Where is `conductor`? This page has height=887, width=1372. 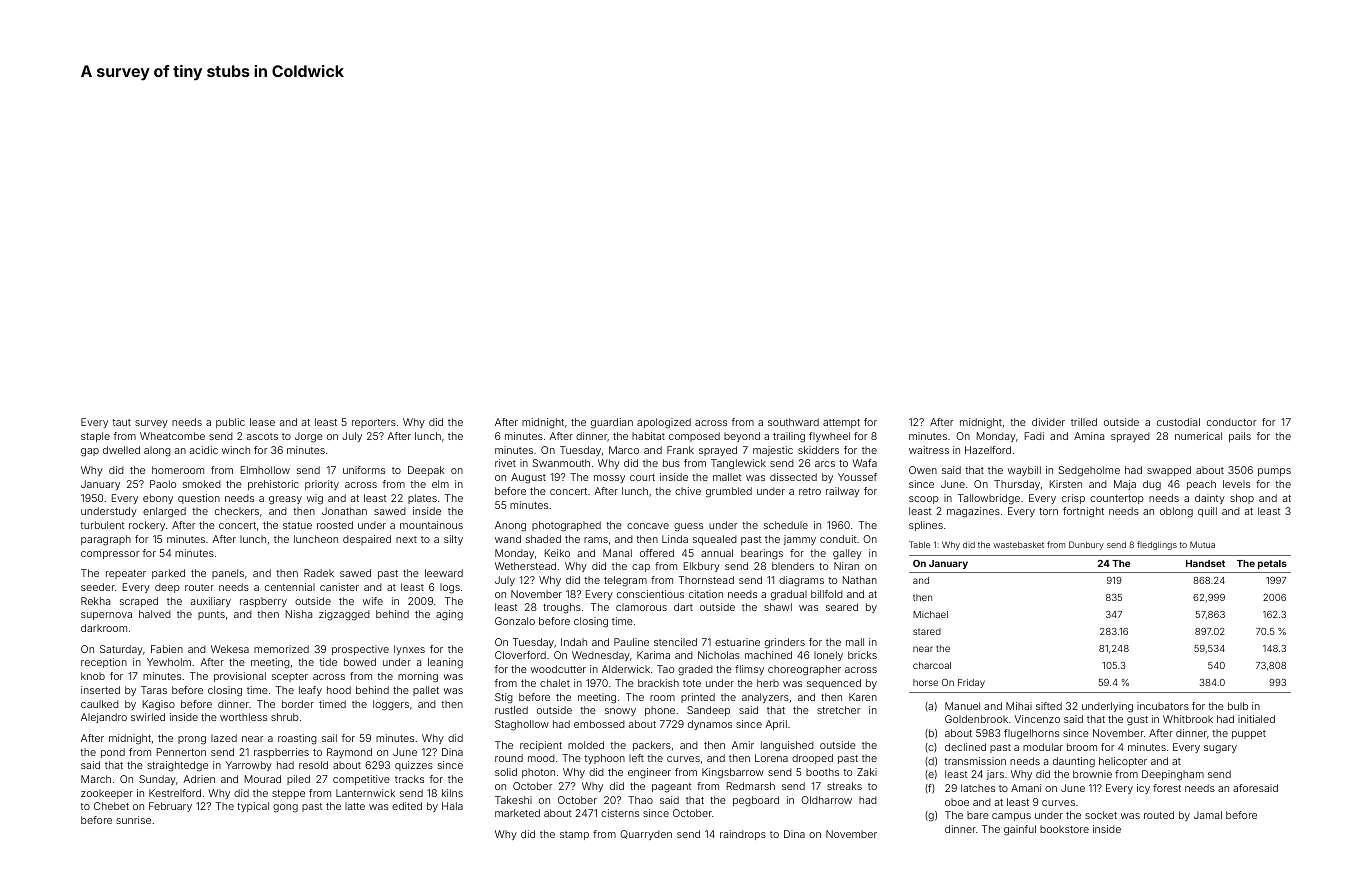 conductor is located at coordinates (1231, 422).
